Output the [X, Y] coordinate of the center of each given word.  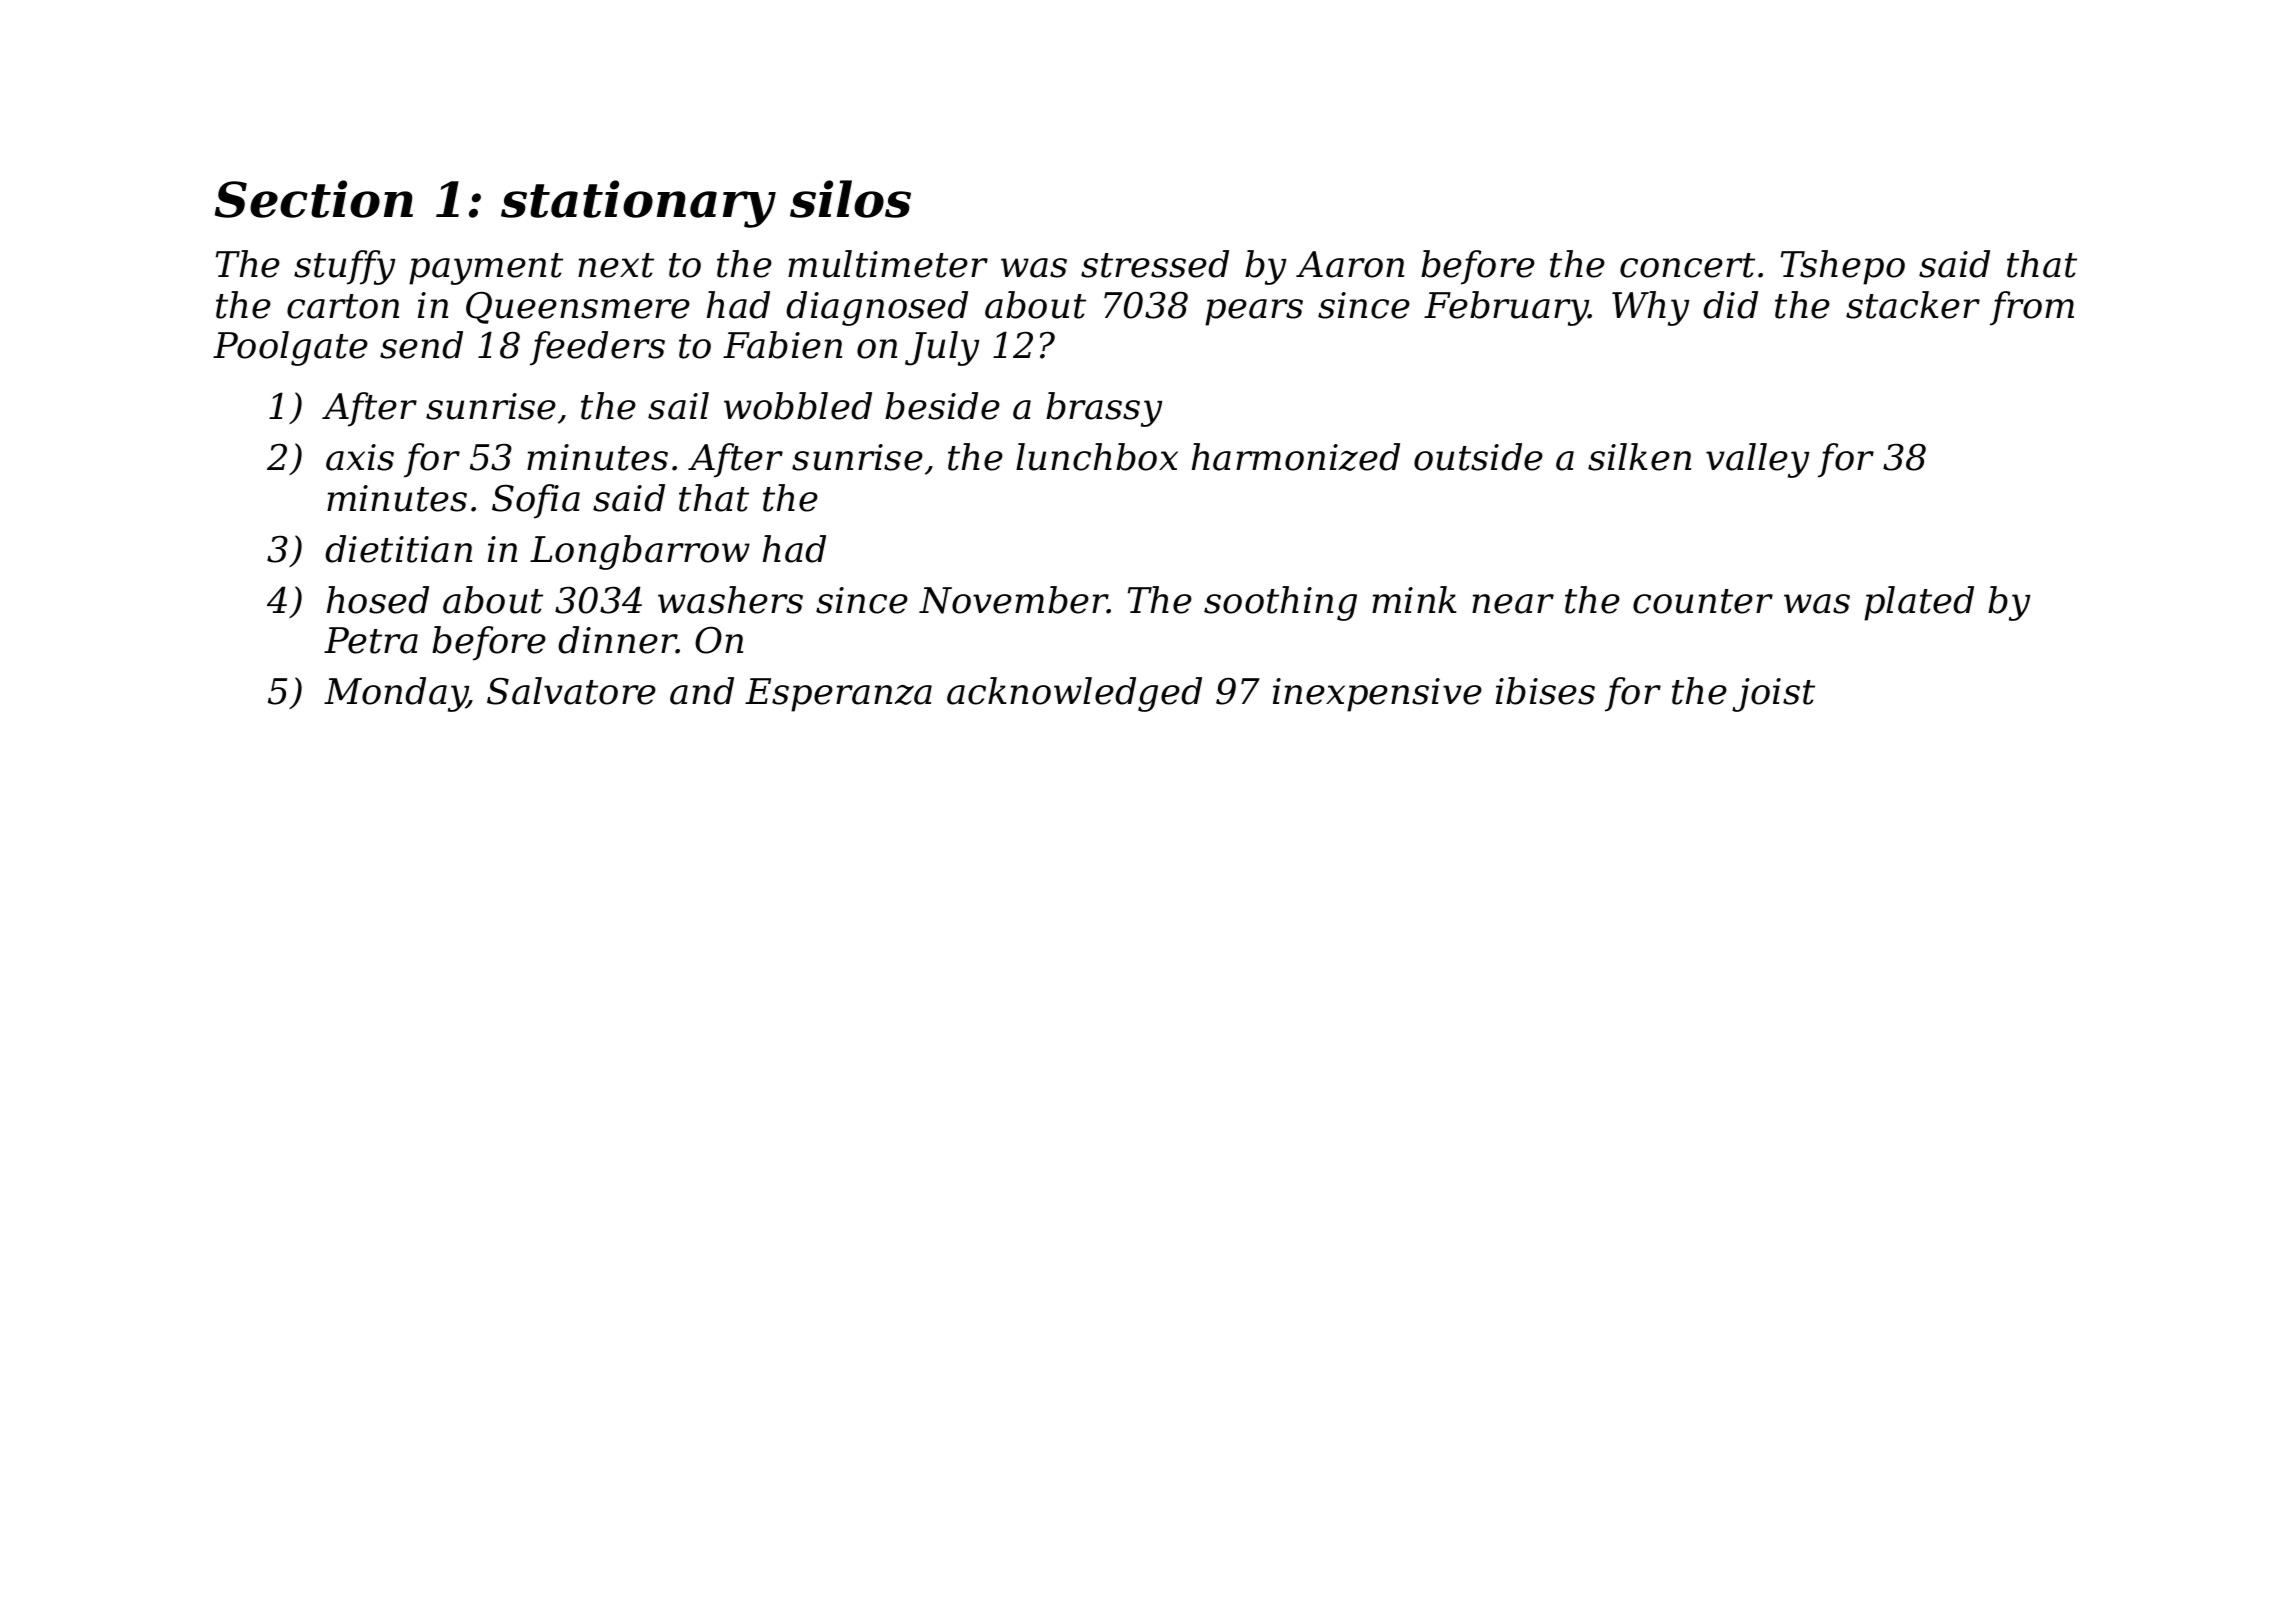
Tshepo [1843, 267]
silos [850, 199]
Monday [395, 694]
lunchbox [1097, 457]
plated [1919, 603]
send [421, 345]
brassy [1104, 409]
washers [730, 600]
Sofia [536, 501]
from [2032, 308]
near [1513, 604]
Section [314, 199]
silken [1639, 457]
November [1013, 600]
